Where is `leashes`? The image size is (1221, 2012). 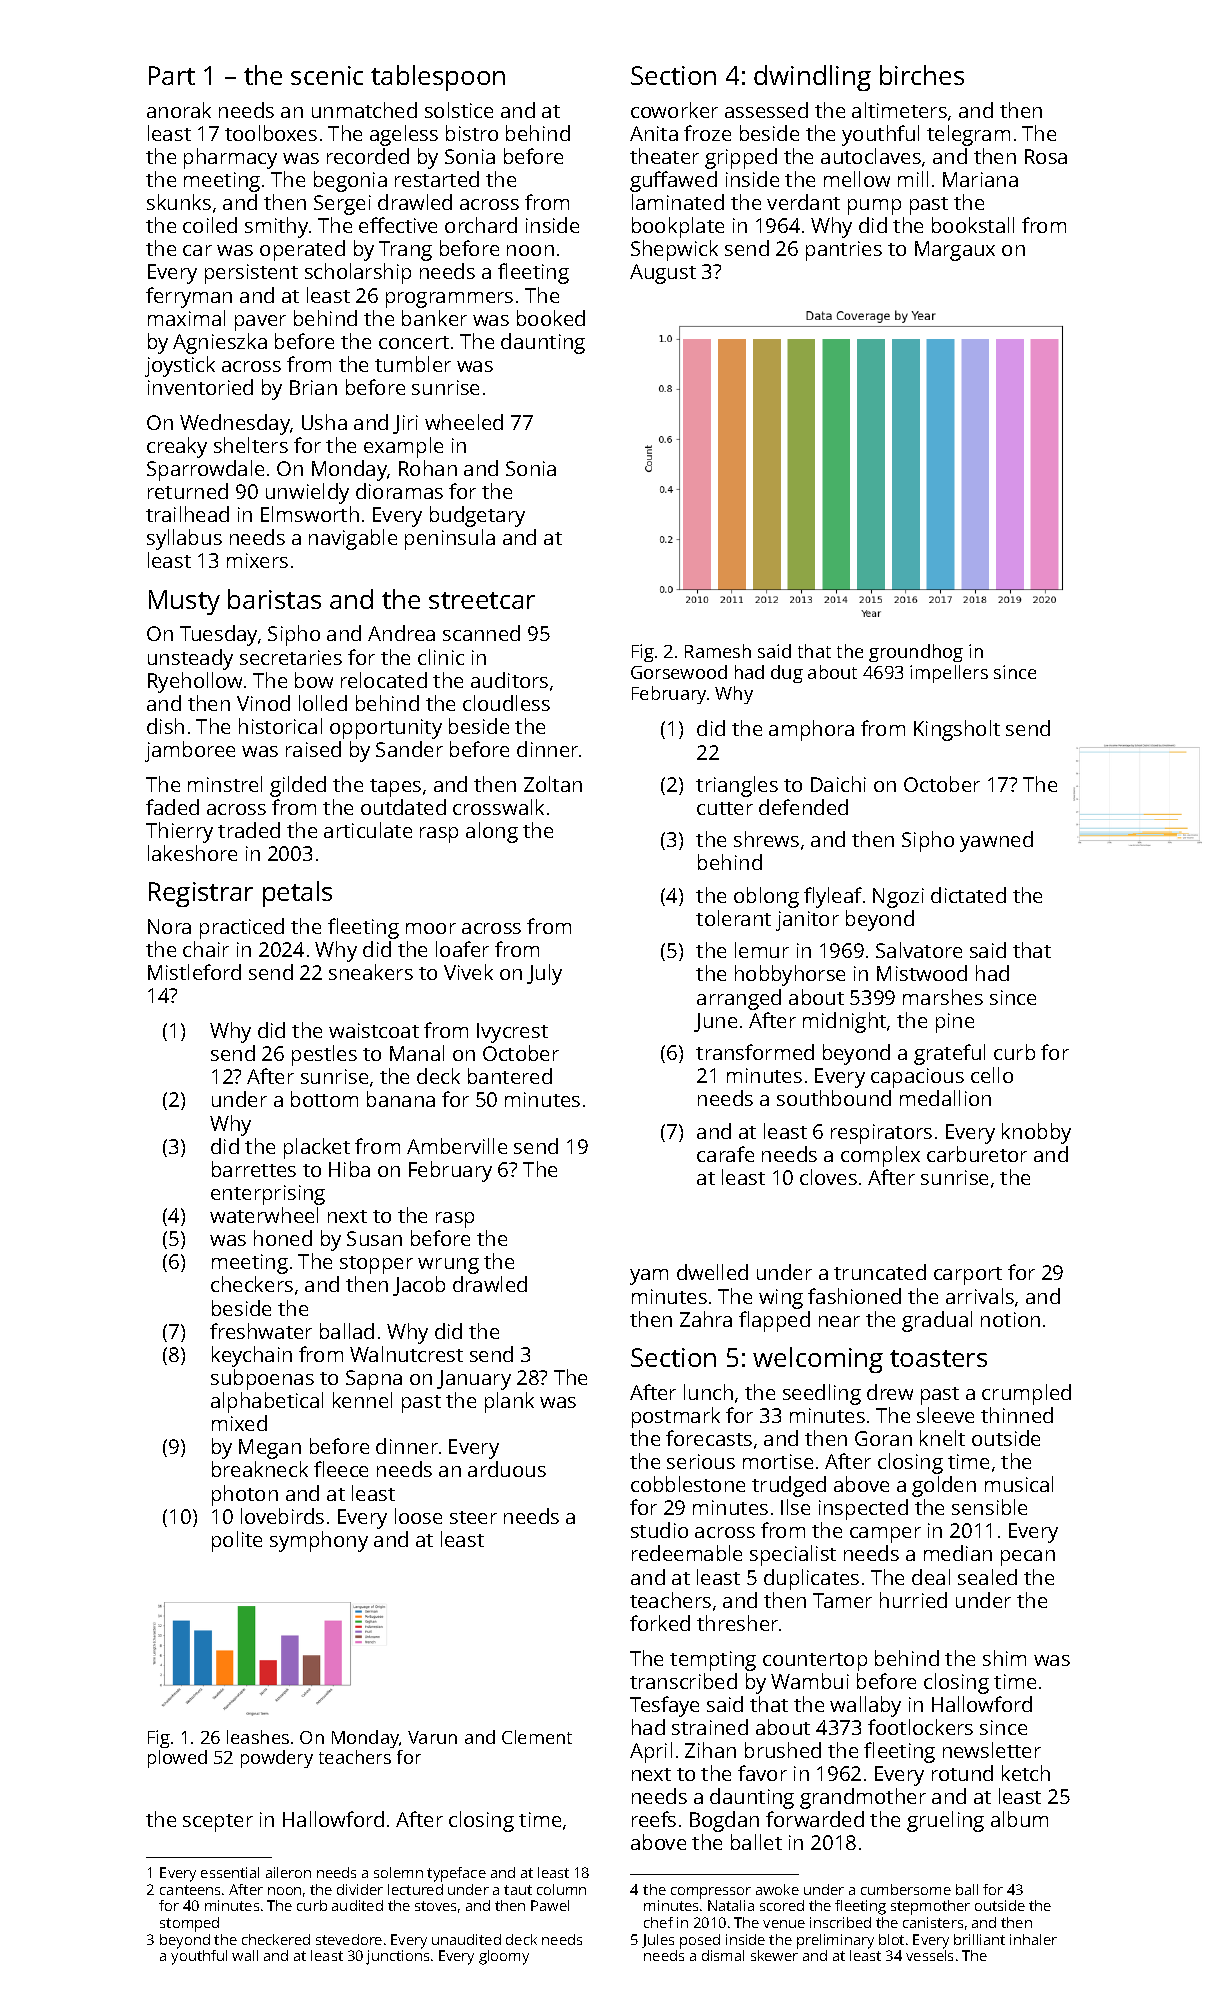 leashes is located at coordinates (258, 1737).
